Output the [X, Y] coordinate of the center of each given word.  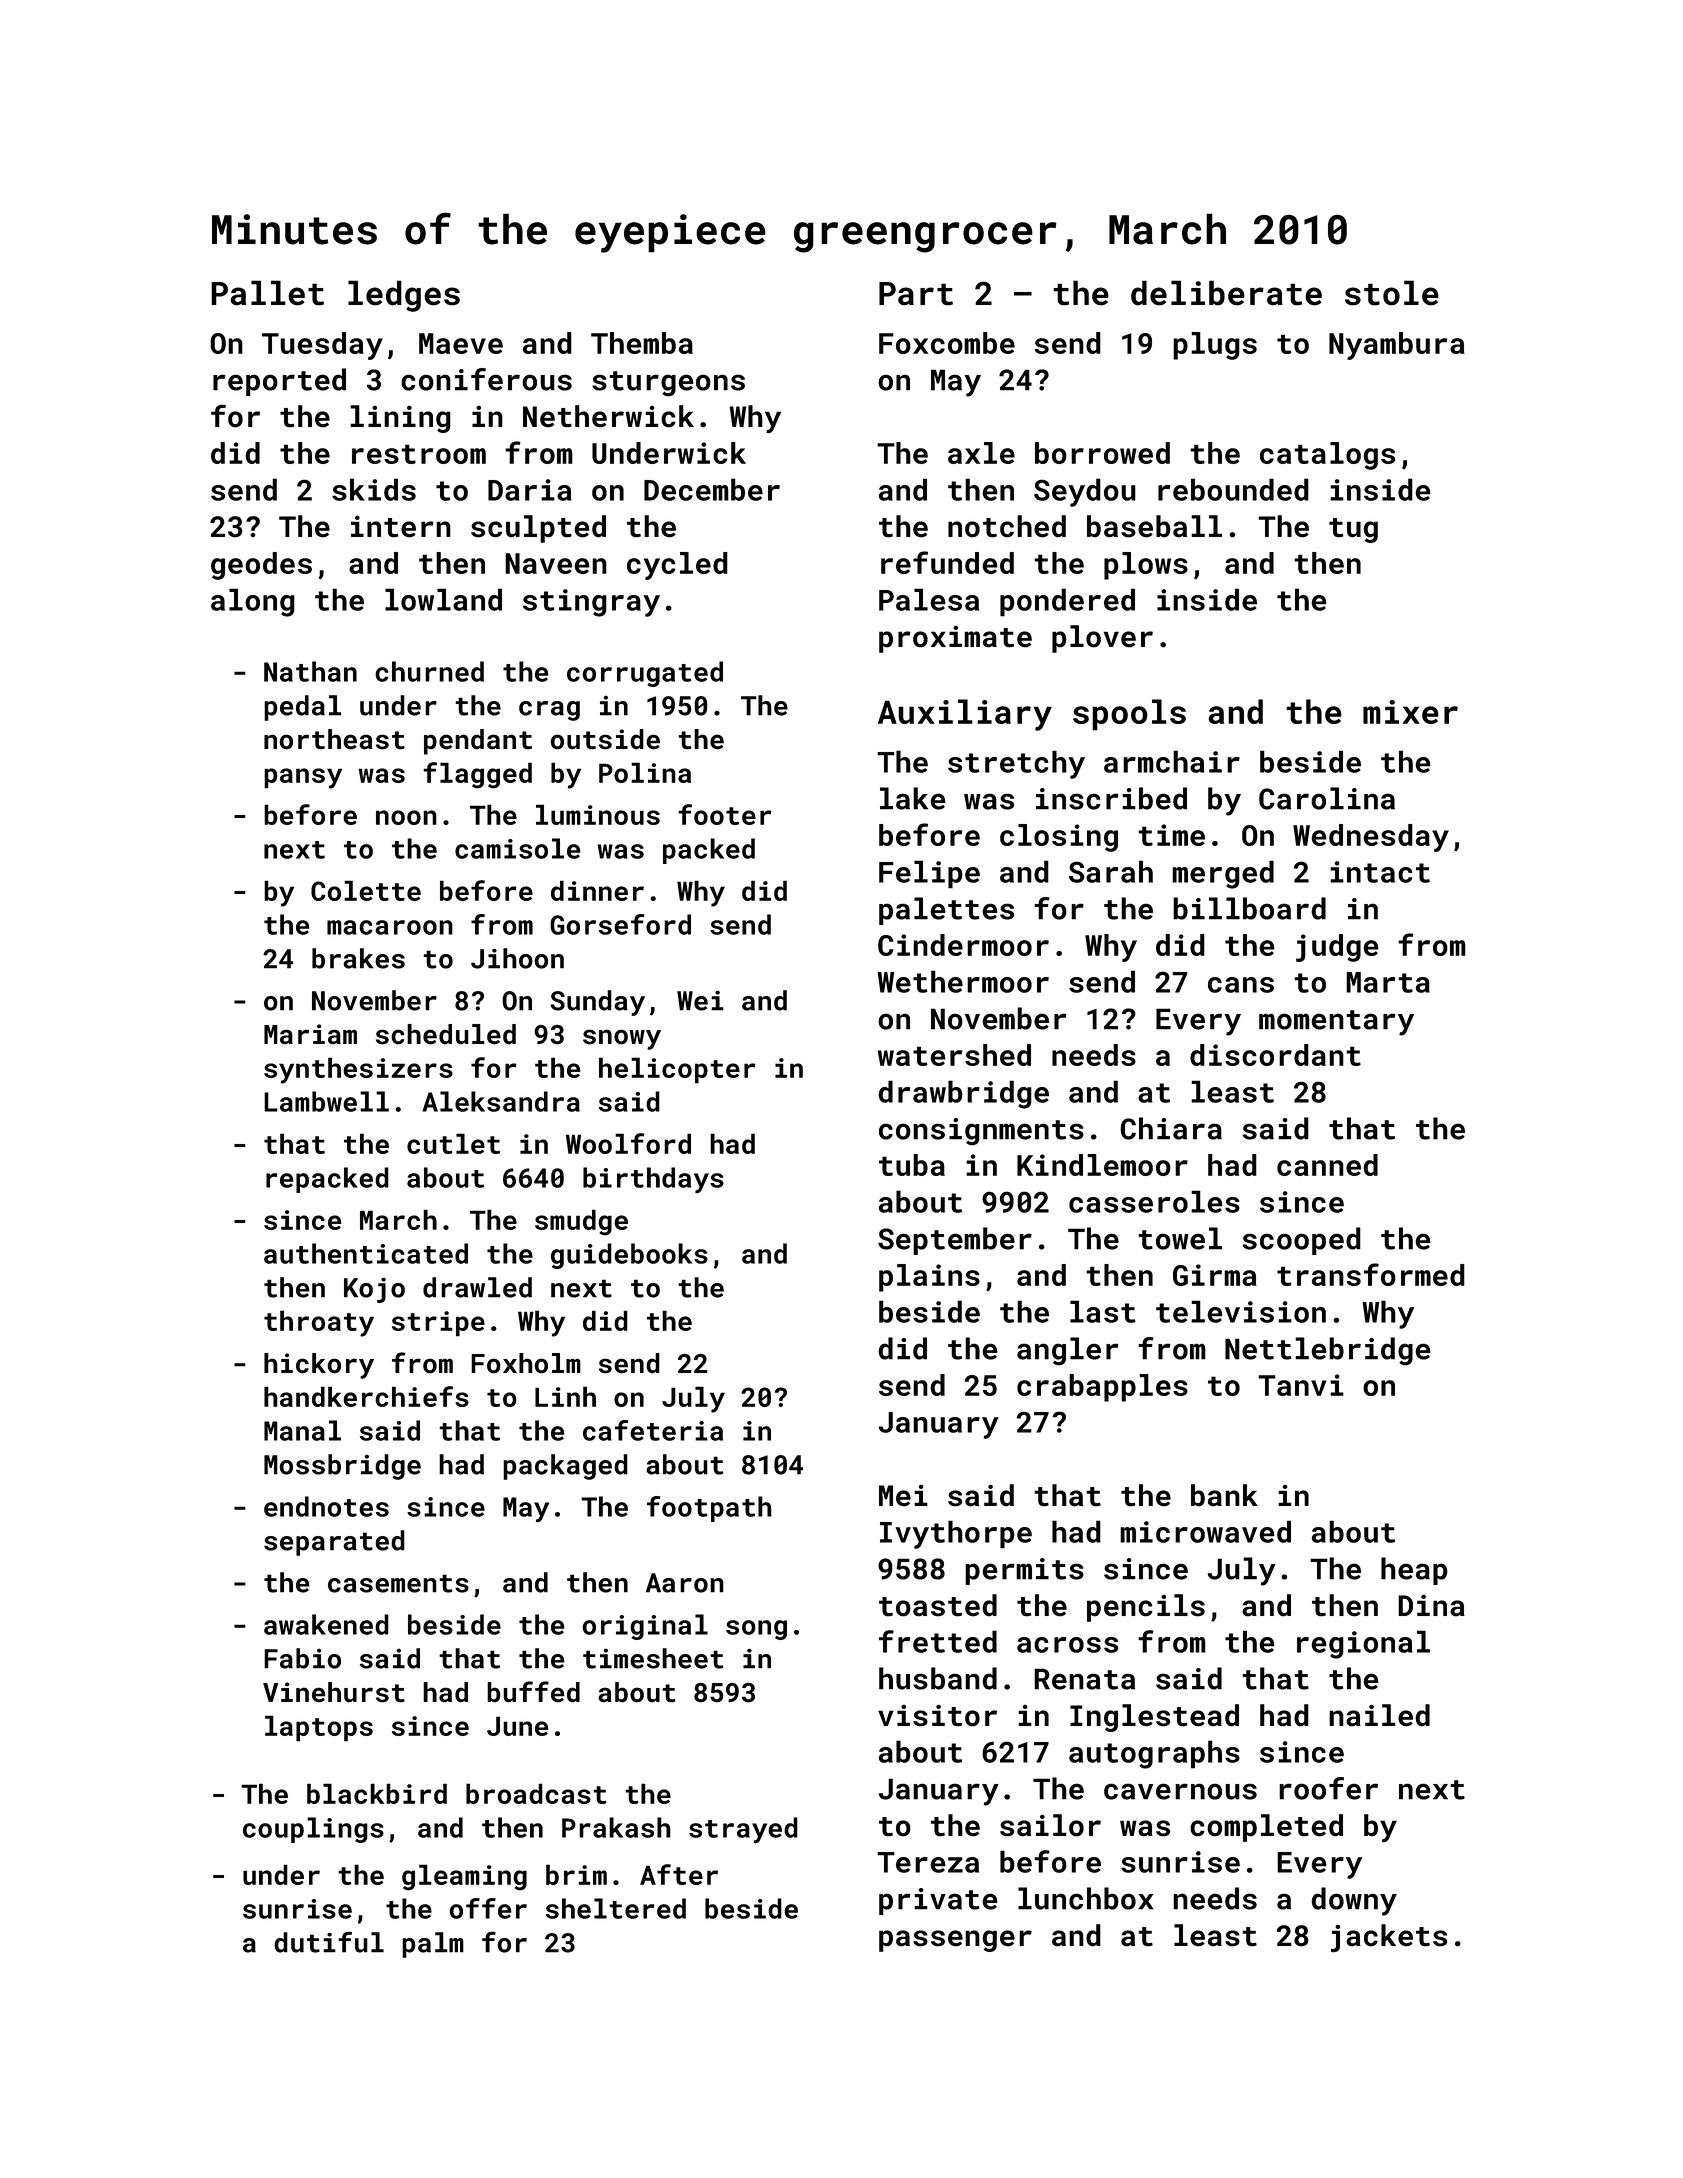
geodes [261, 566]
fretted [938, 1641]
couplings [313, 1830]
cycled [677, 566]
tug [1353, 530]
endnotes [326, 1506]
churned [429, 671]
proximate [955, 639]
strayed [743, 1830]
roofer [1328, 1788]
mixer [1410, 712]
